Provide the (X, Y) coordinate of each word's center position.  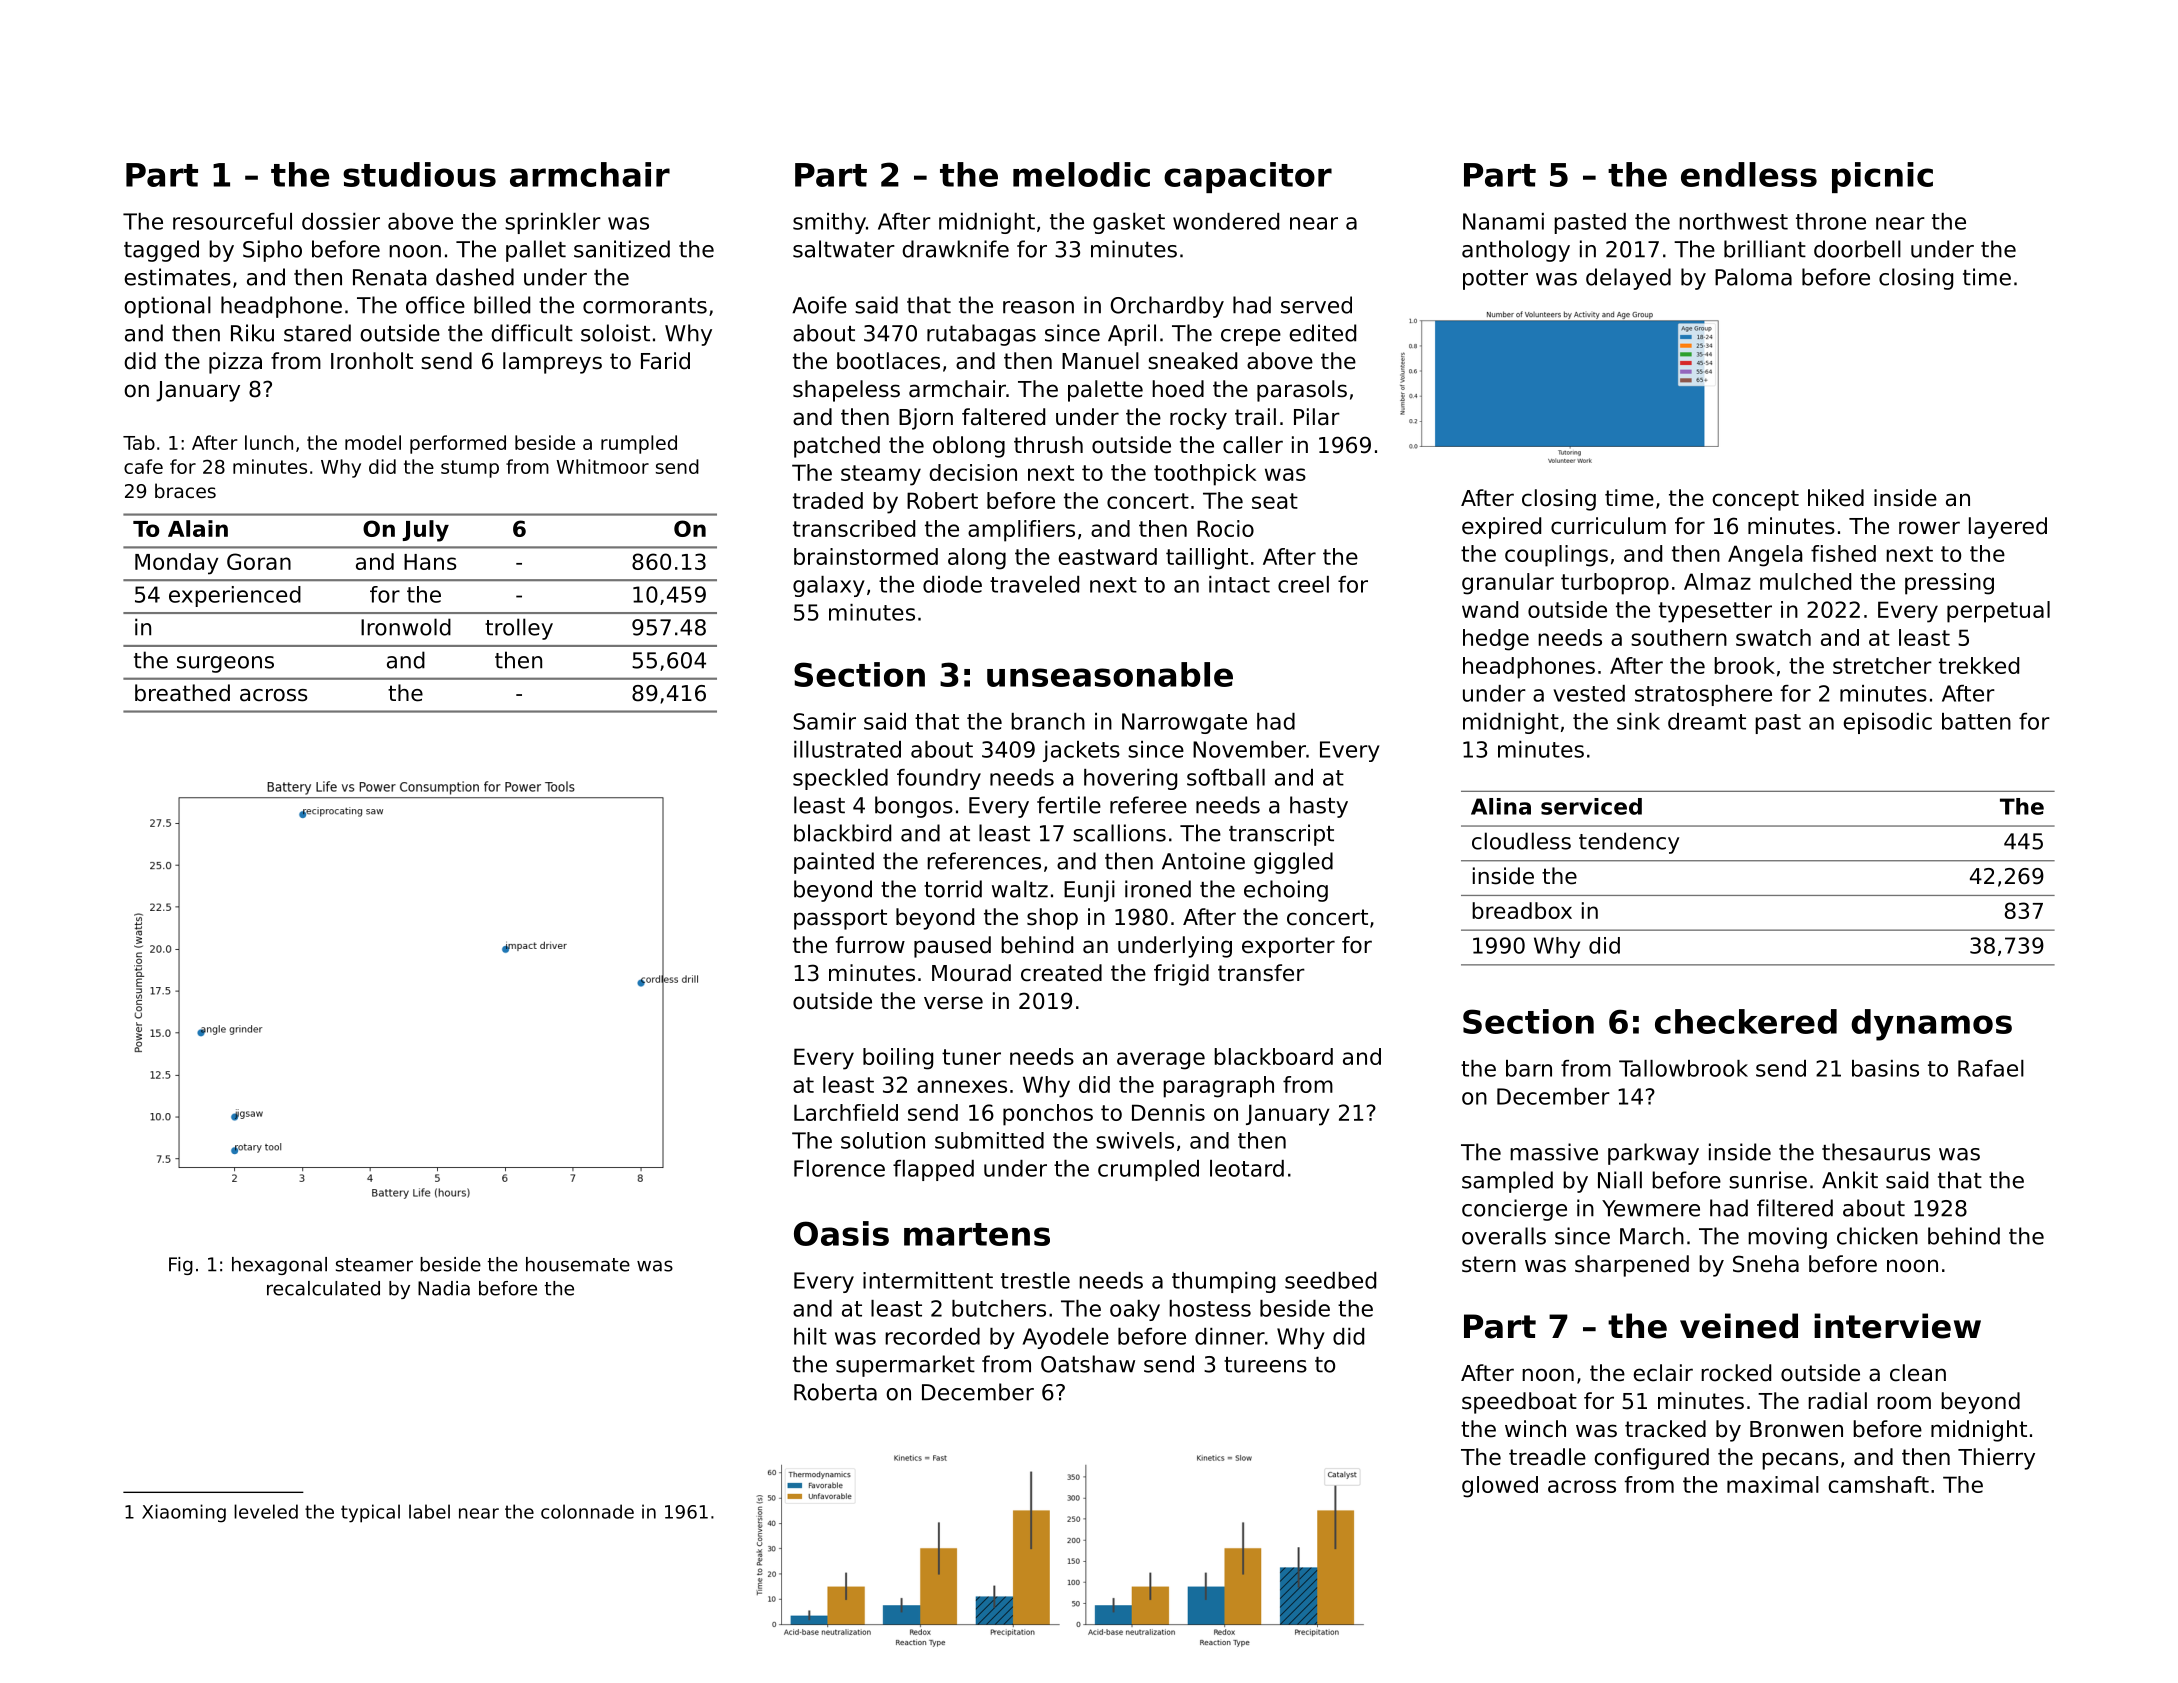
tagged (161, 251)
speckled (840, 779)
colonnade (587, 1511)
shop (1052, 919)
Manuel (1100, 361)
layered (2008, 528)
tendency (1629, 843)
